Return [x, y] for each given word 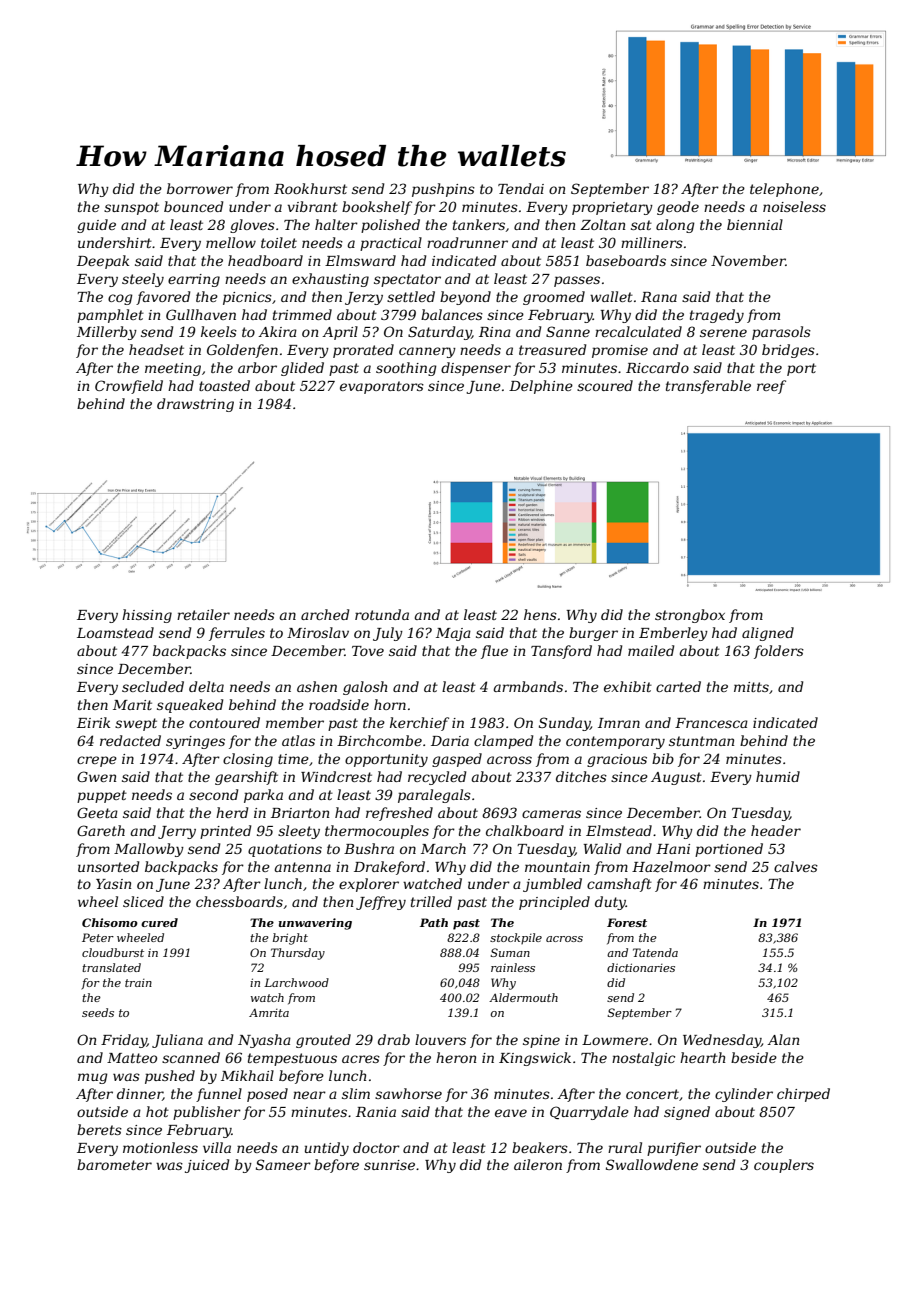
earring [194, 280]
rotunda [382, 614]
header [776, 830]
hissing [147, 616]
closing [248, 760]
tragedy [717, 316]
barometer [114, 1164]
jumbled [552, 885]
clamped [503, 742]
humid [778, 776]
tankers [479, 224]
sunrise [389, 1165]
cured [159, 922]
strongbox [690, 616]
